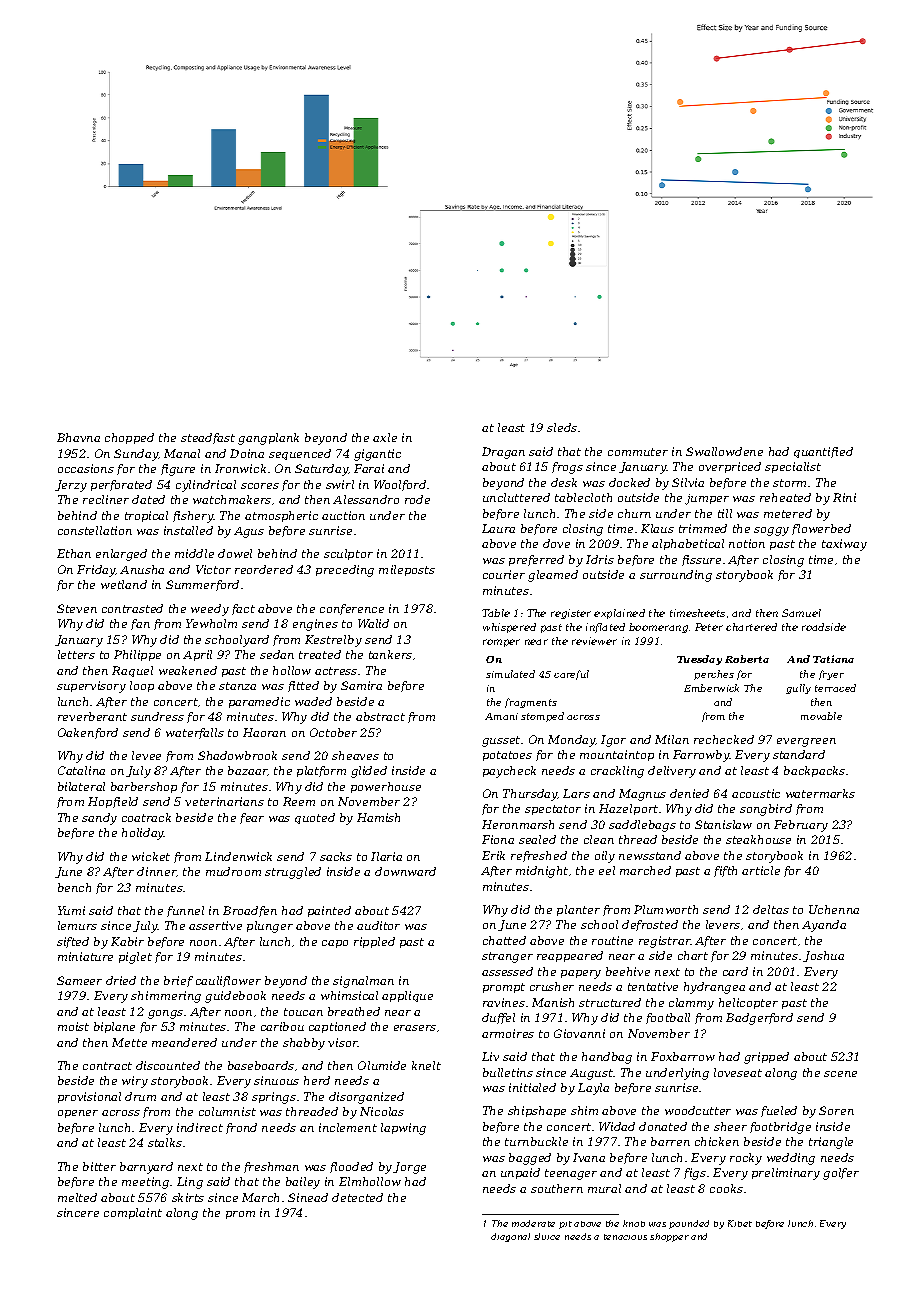 The image size is (924, 1308). What do you see at coordinates (129, 438) in the image?
I see `chopped` at bounding box center [129, 438].
